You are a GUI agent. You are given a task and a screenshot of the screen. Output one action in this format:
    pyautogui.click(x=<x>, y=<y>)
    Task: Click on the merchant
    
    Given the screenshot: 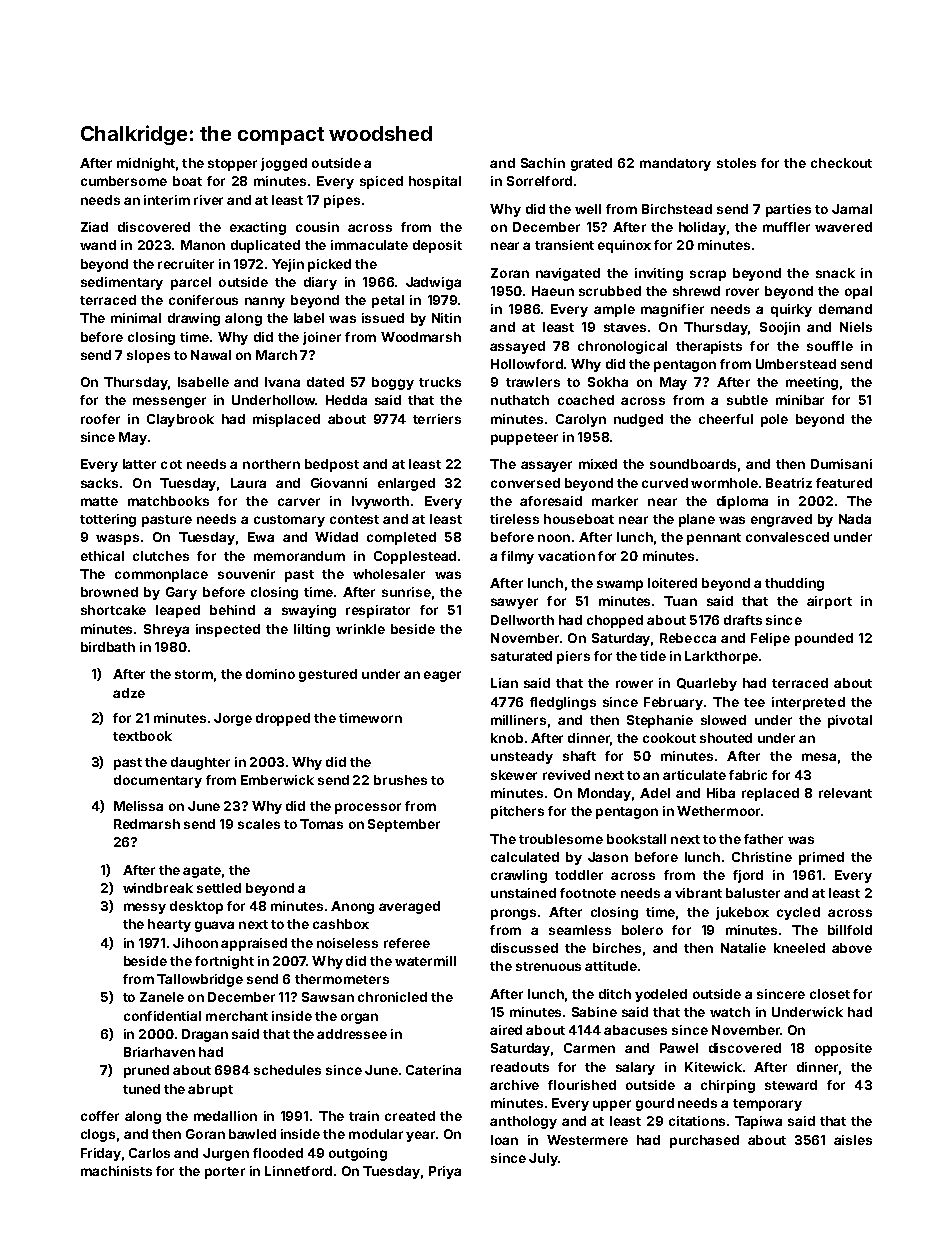 What is the action you would take?
    pyautogui.click(x=237, y=1016)
